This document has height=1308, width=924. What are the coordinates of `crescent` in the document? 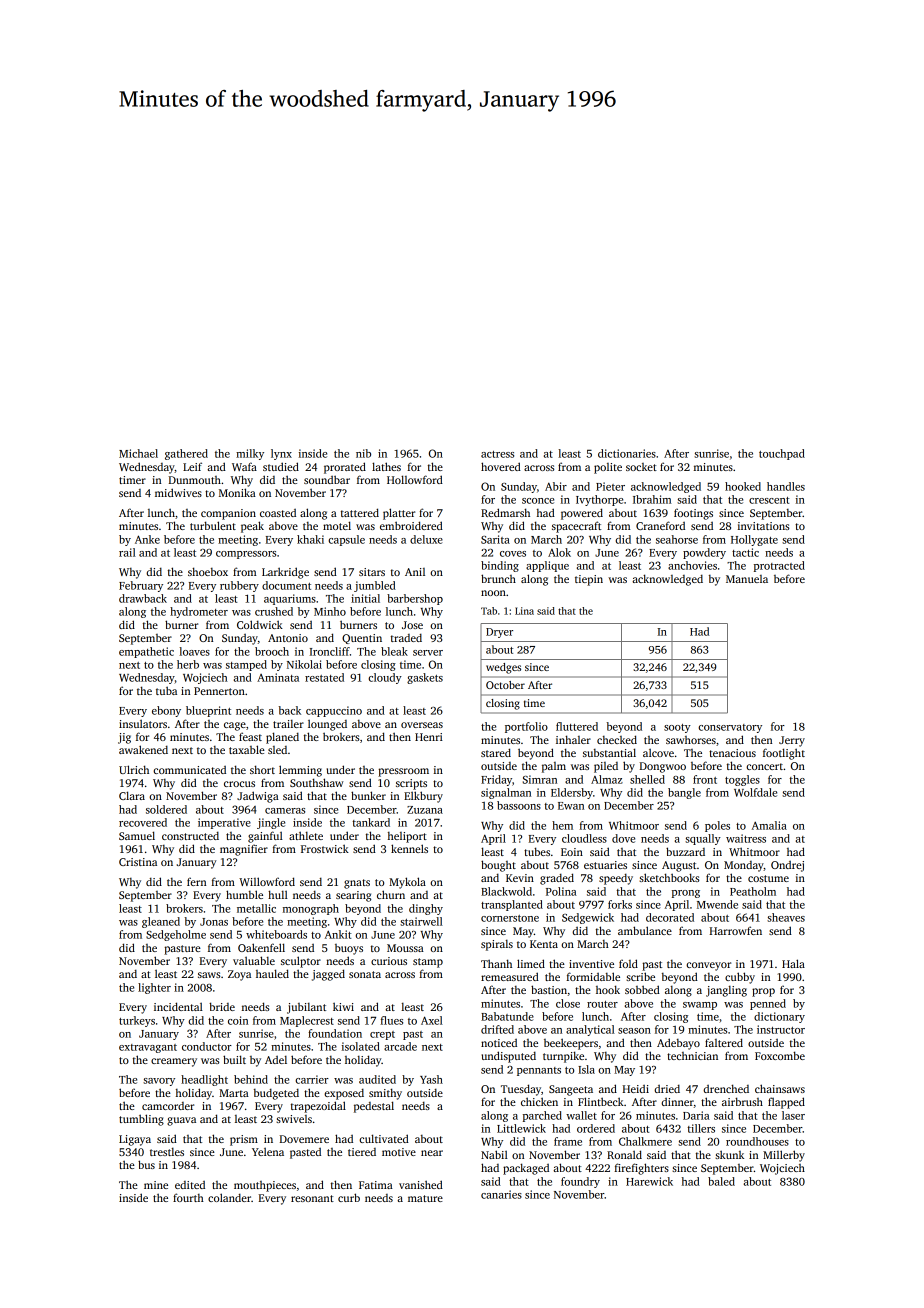 It's located at (769, 500).
